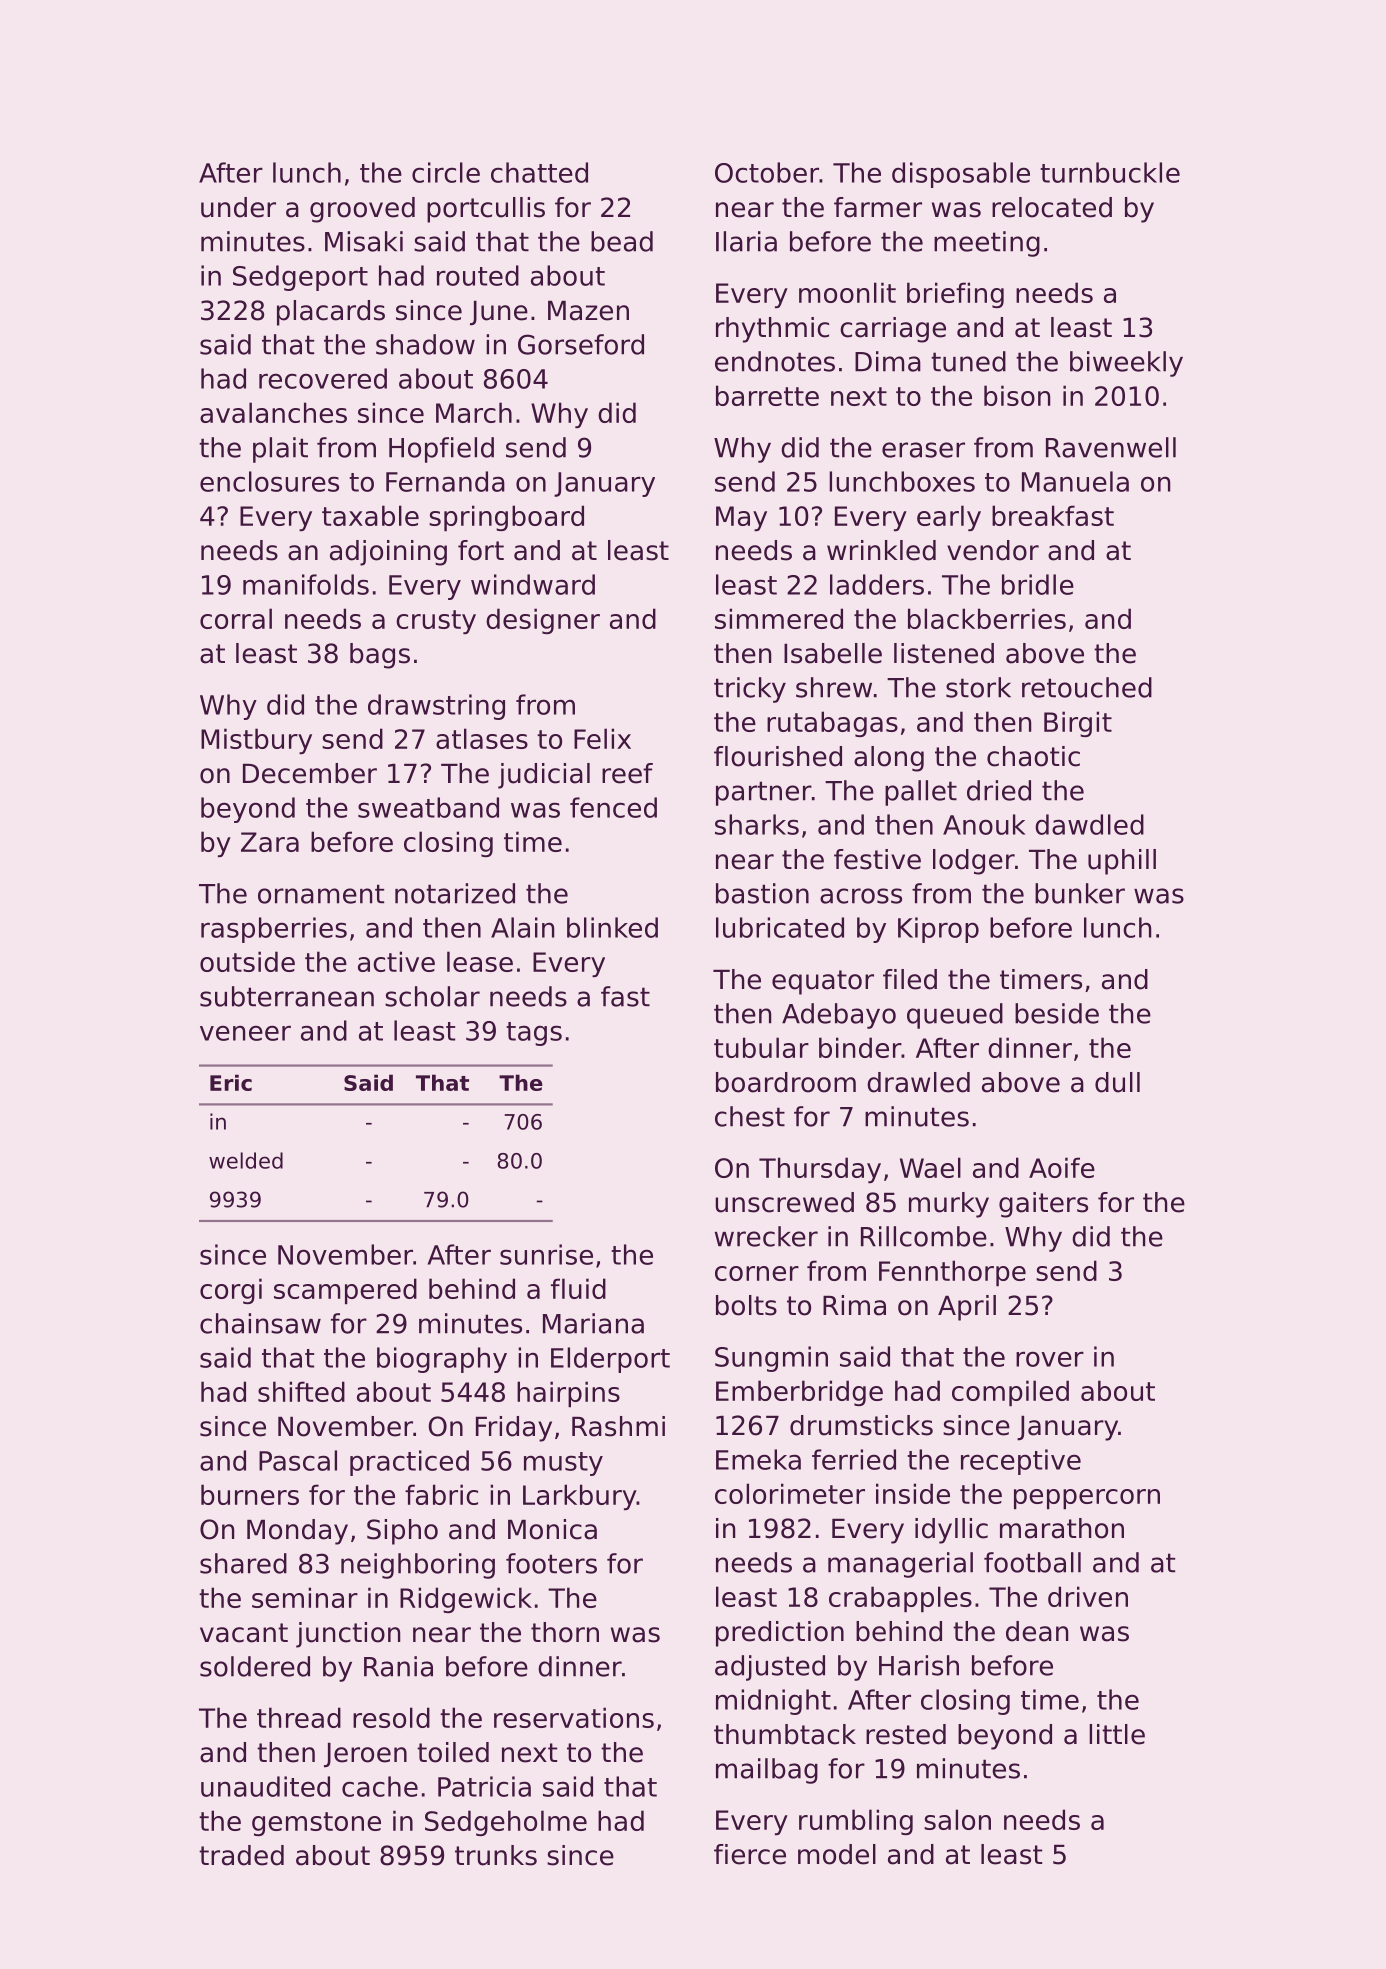 The image size is (1386, 1969). I want to click on junction, so click(348, 1635).
